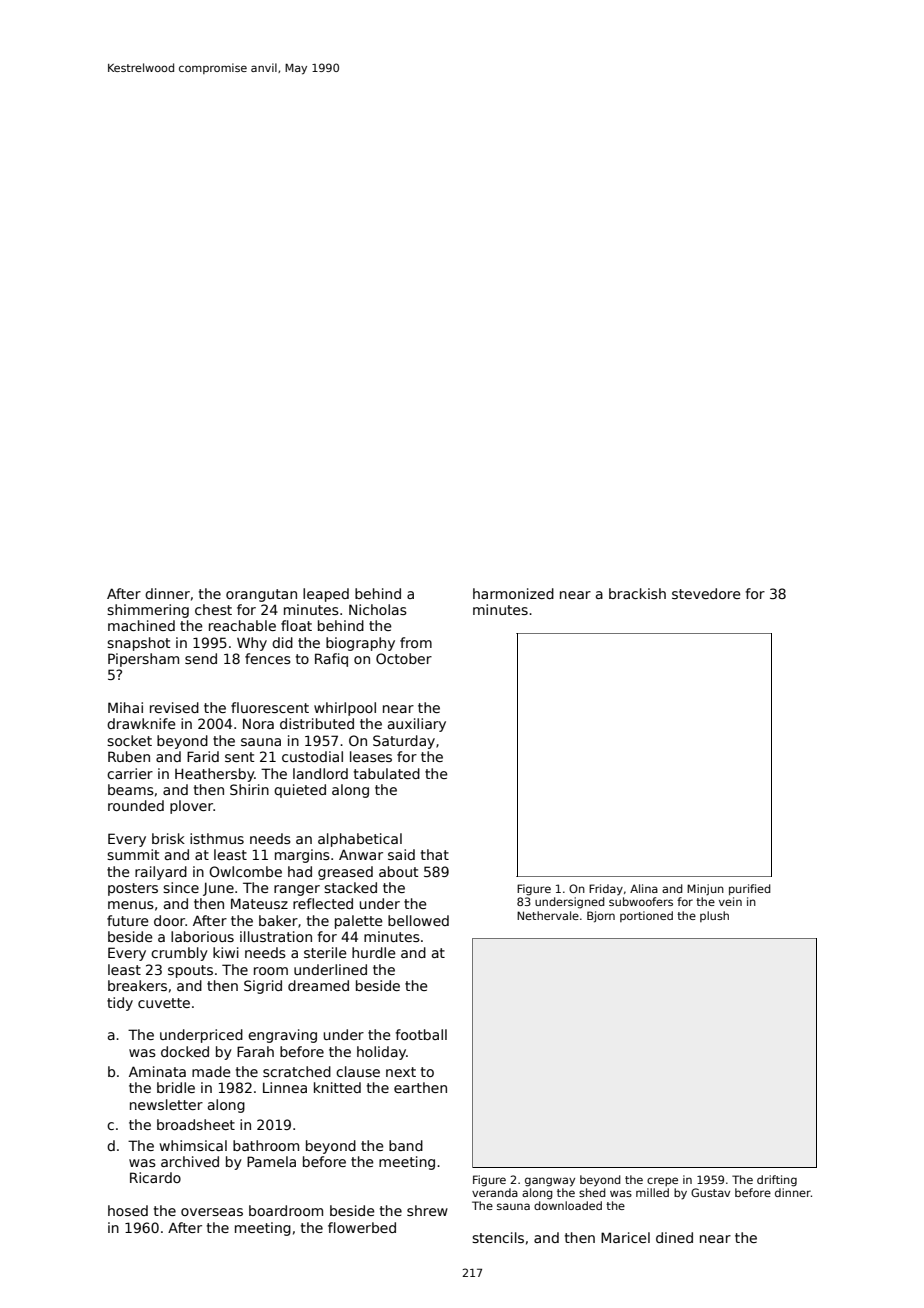  Describe the element at coordinates (261, 595) in the image. I see `orangutan` at that location.
